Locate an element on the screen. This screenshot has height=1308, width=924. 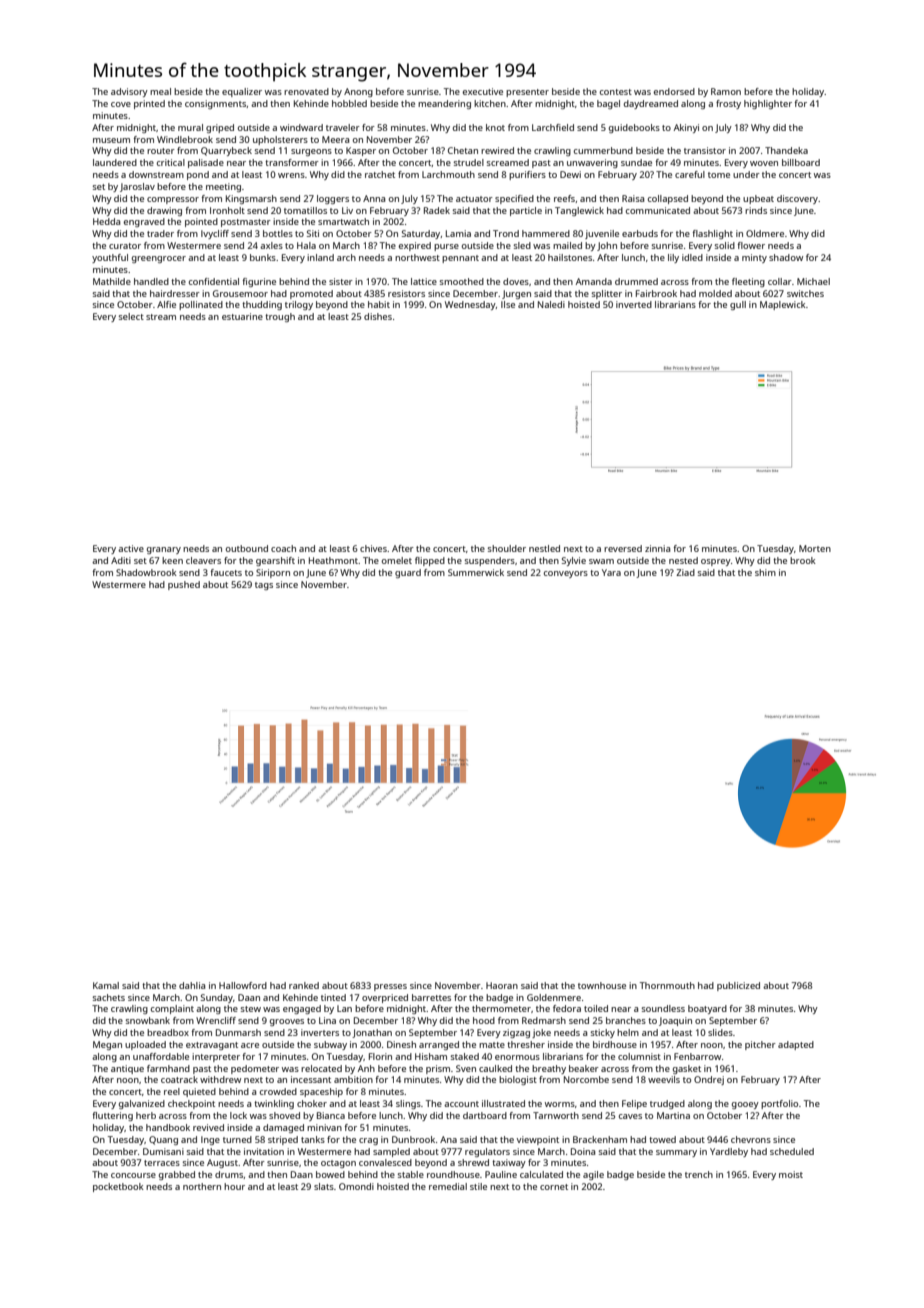
Aditi is located at coordinates (121, 560).
